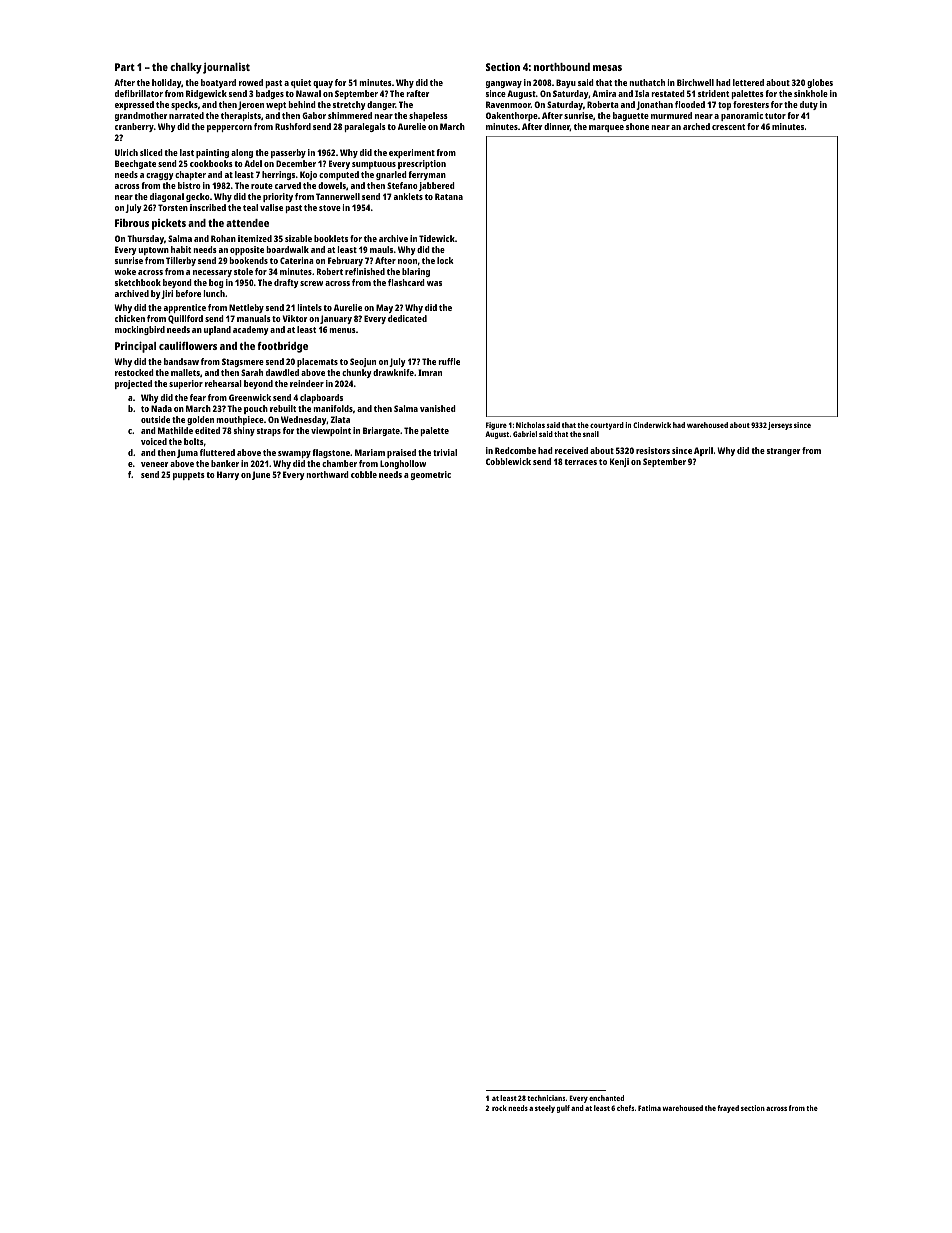 This screenshot has width=952, height=1233. I want to click on quay, so click(323, 84).
